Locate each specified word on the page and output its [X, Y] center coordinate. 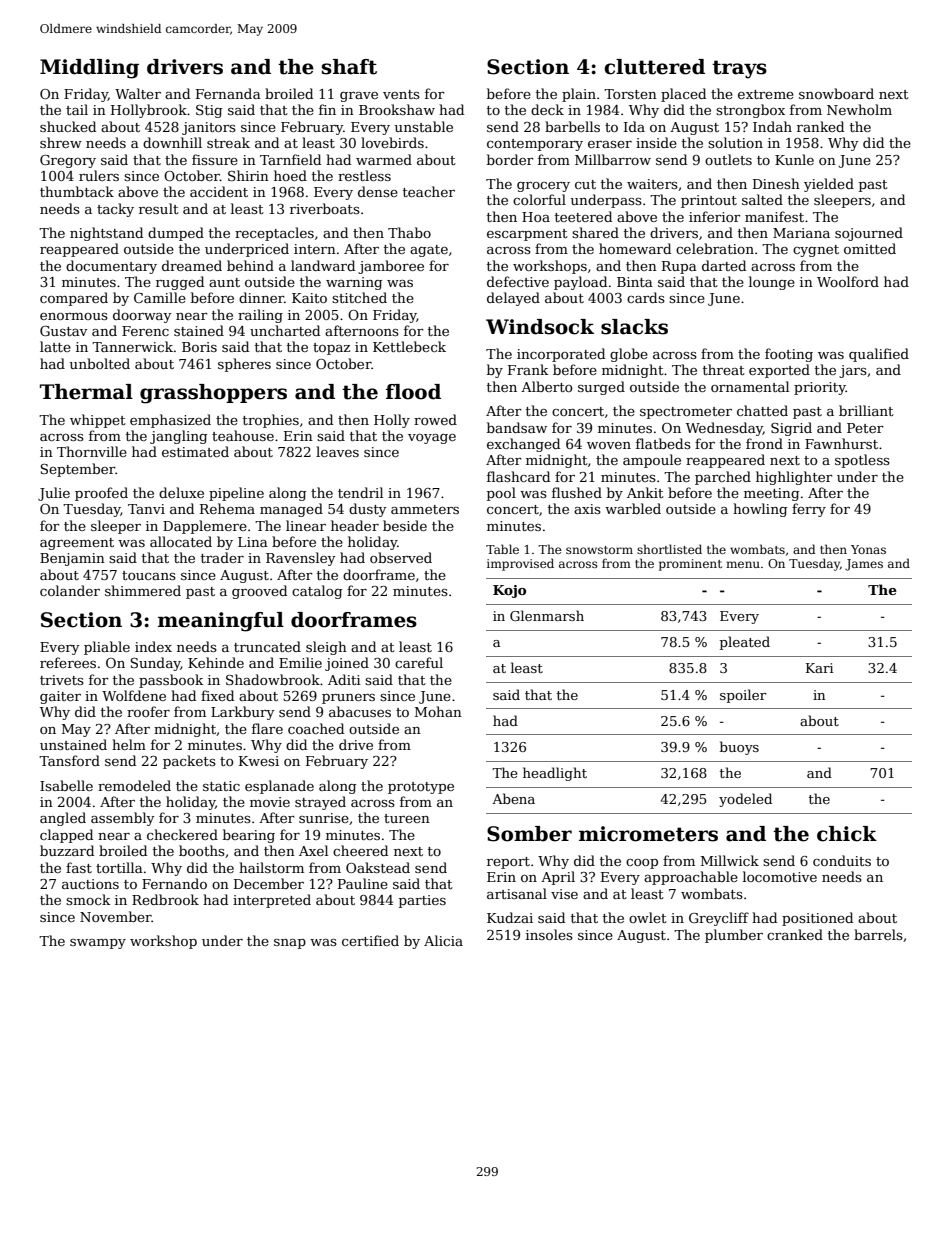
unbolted [100, 363]
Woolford [848, 281]
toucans [149, 575]
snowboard [836, 93]
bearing [249, 836]
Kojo [509, 591]
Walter [138, 93]
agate [429, 251]
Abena [513, 798]
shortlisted [669, 549]
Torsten [630, 94]
